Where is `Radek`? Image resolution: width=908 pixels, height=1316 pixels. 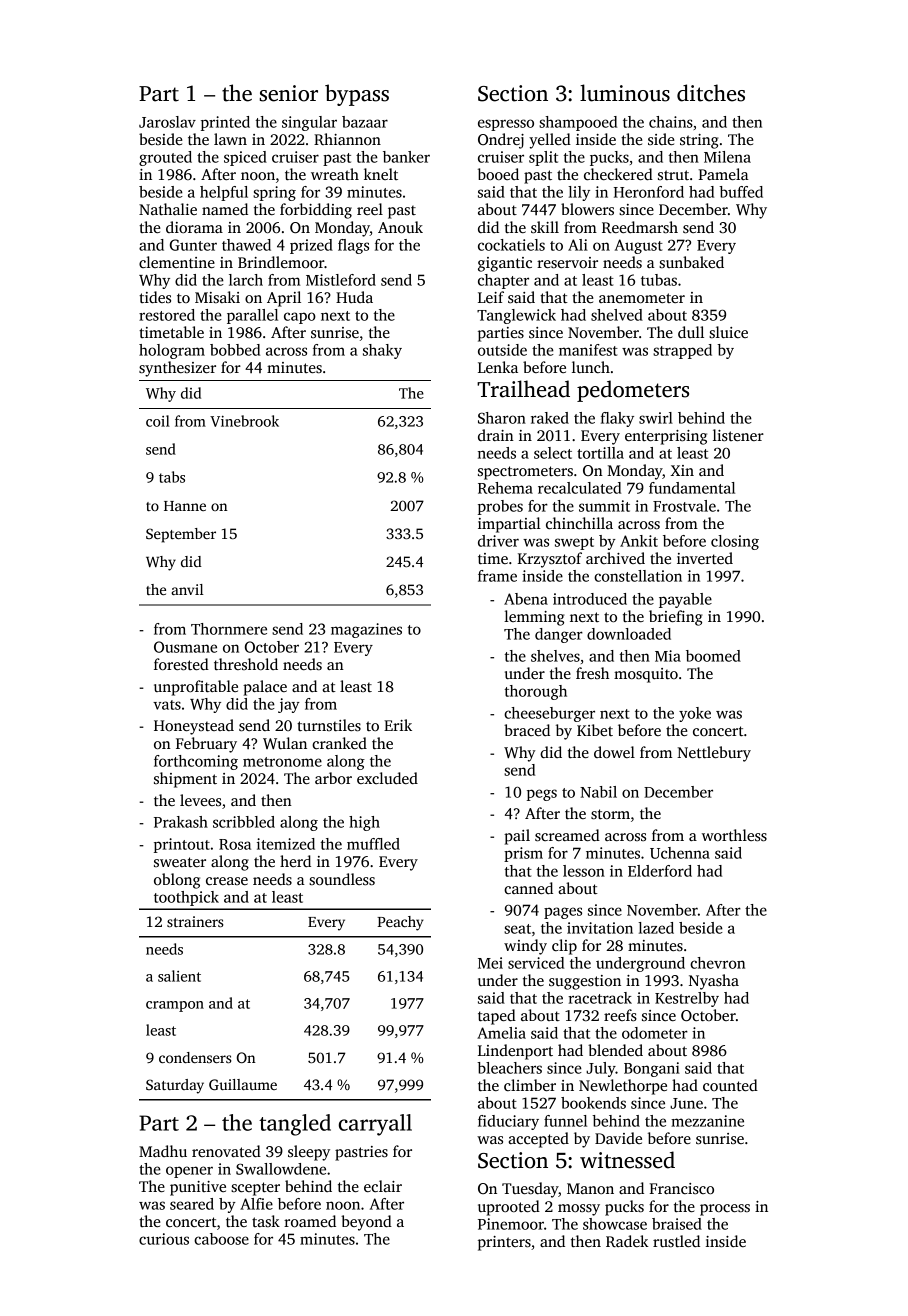
Radek is located at coordinates (627, 1241).
